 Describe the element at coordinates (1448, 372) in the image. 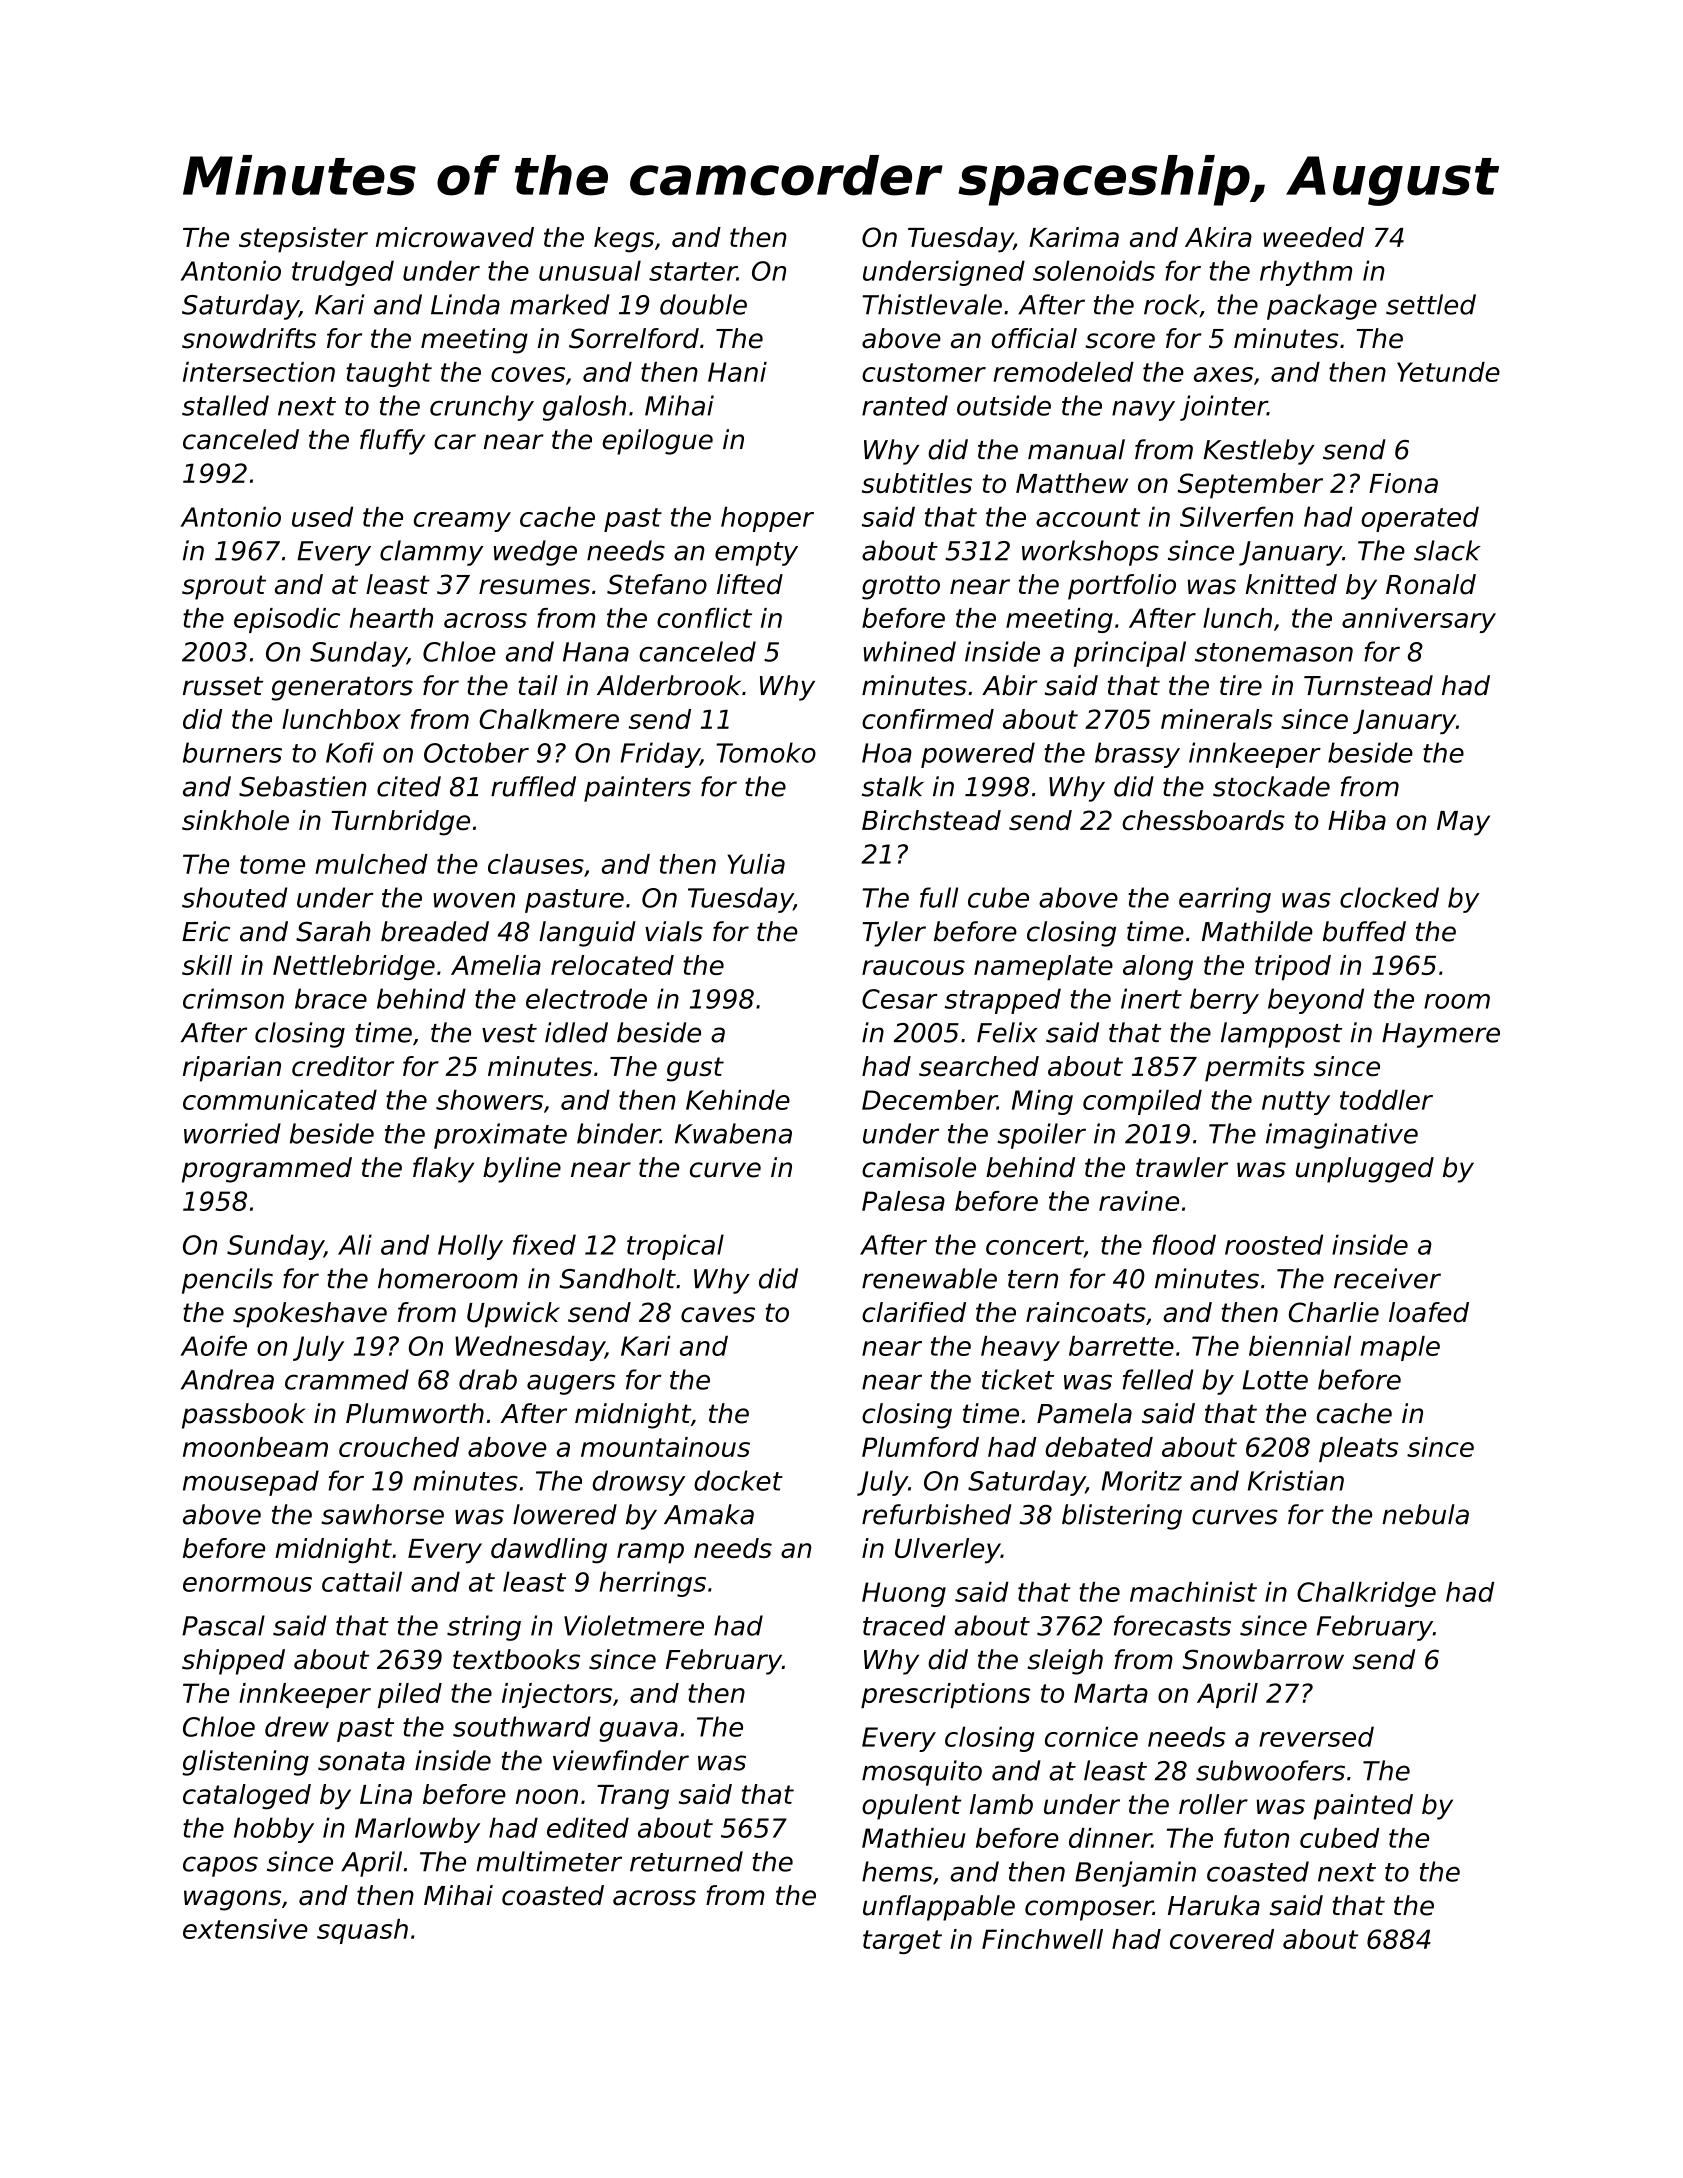

I see `Yetunde` at that location.
